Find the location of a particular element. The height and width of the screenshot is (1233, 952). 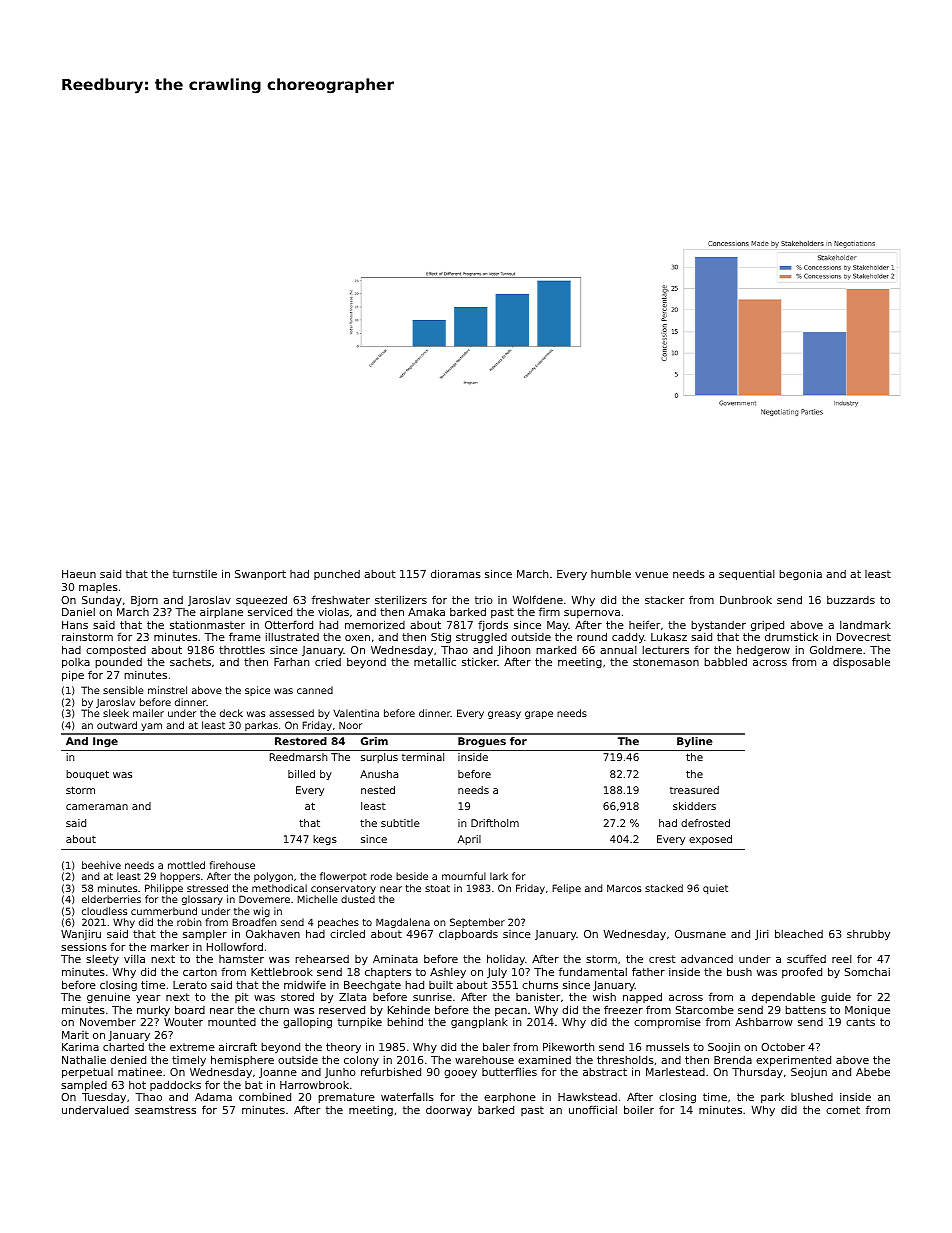

dioramas is located at coordinates (456, 573).
